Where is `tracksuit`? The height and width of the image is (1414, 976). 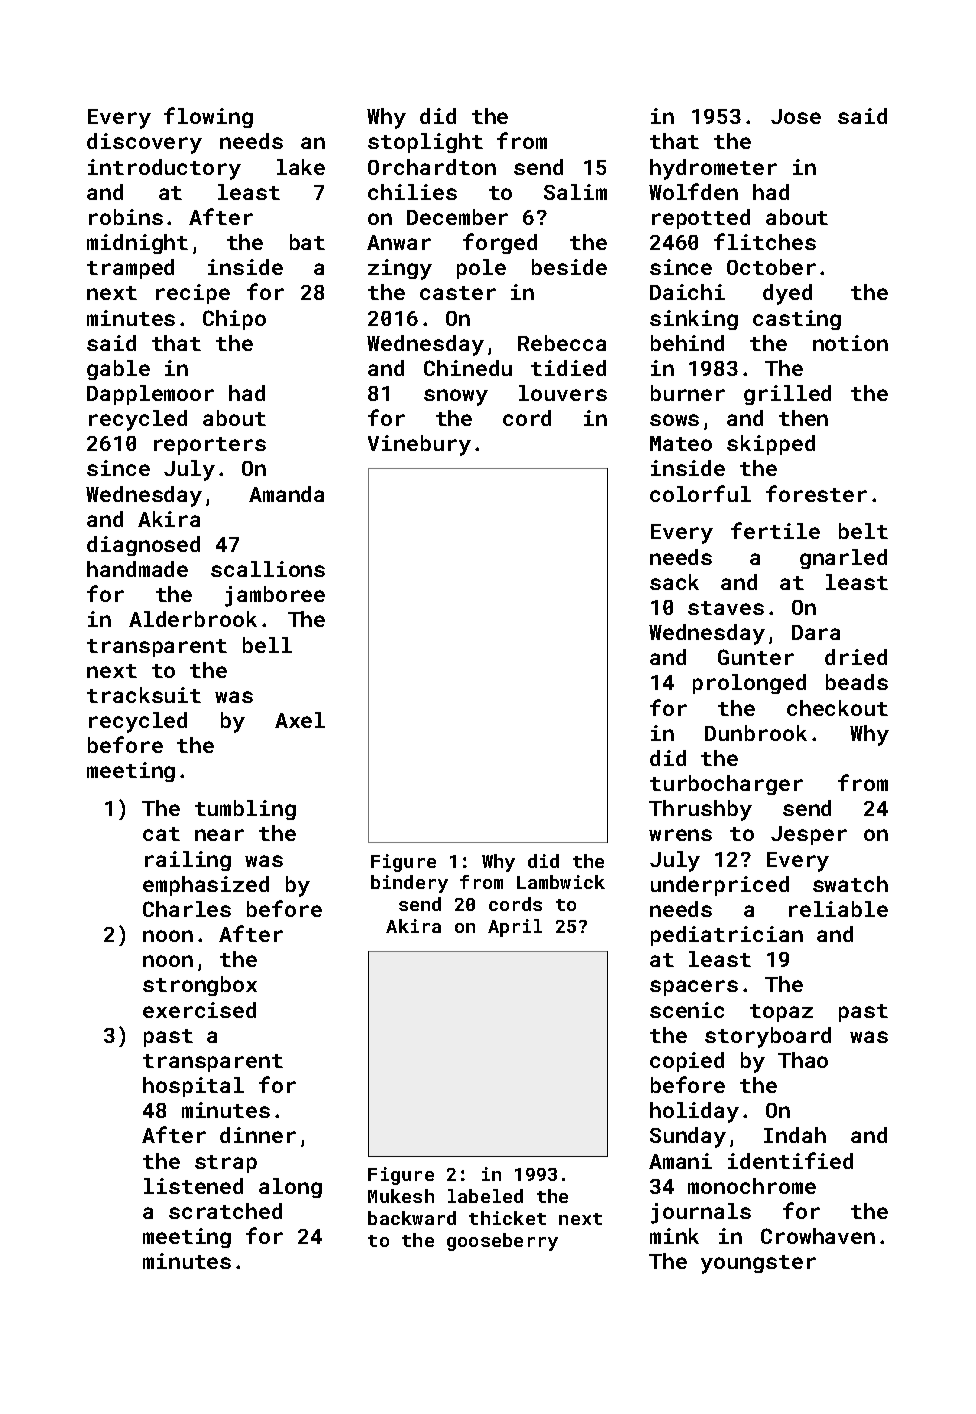 tracksuit is located at coordinates (144, 695).
